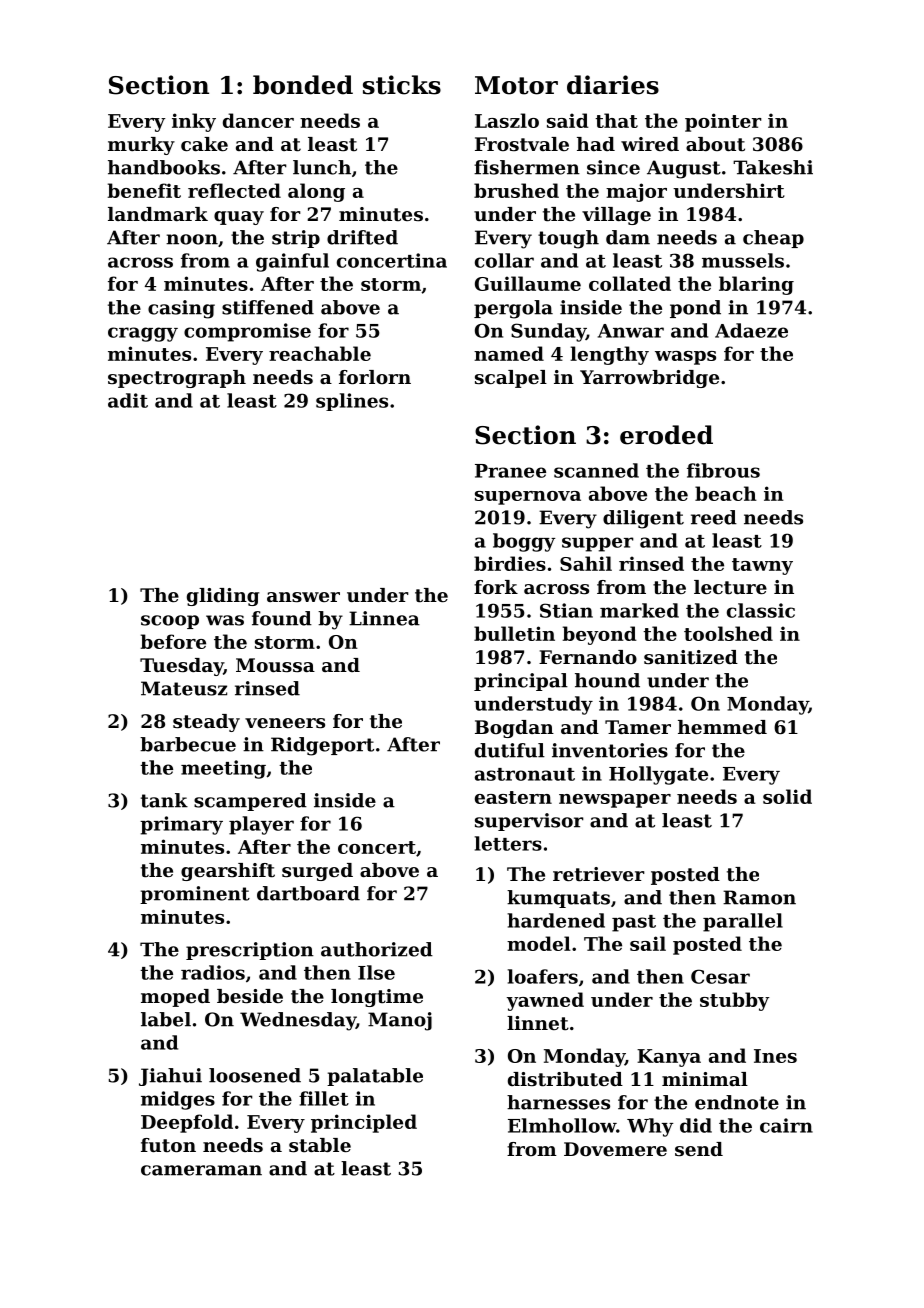 This screenshot has height=1308, width=924. Describe the element at coordinates (514, 633) in the screenshot. I see `bulletin` at that location.
